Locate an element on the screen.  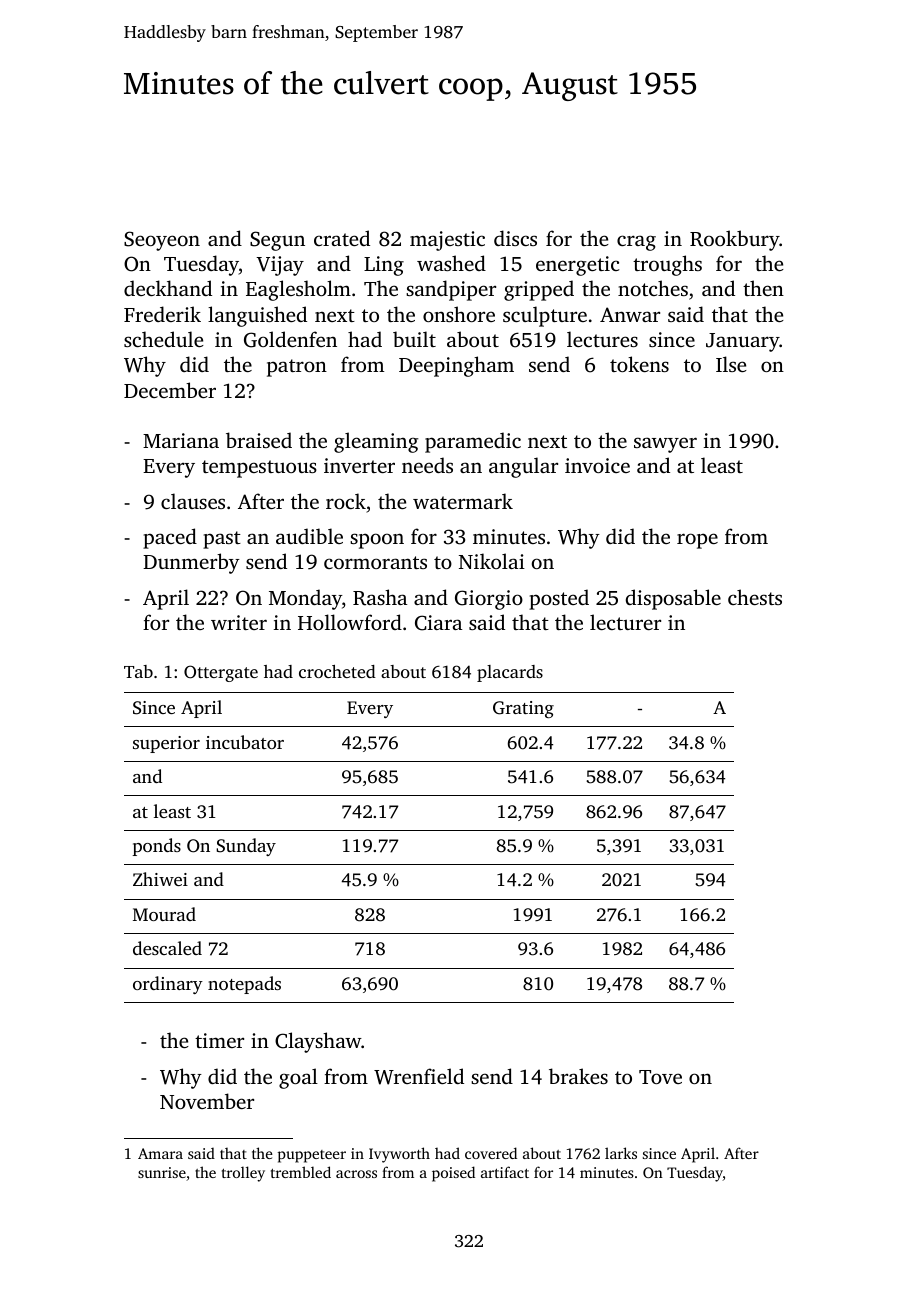
timer is located at coordinates (219, 1040).
